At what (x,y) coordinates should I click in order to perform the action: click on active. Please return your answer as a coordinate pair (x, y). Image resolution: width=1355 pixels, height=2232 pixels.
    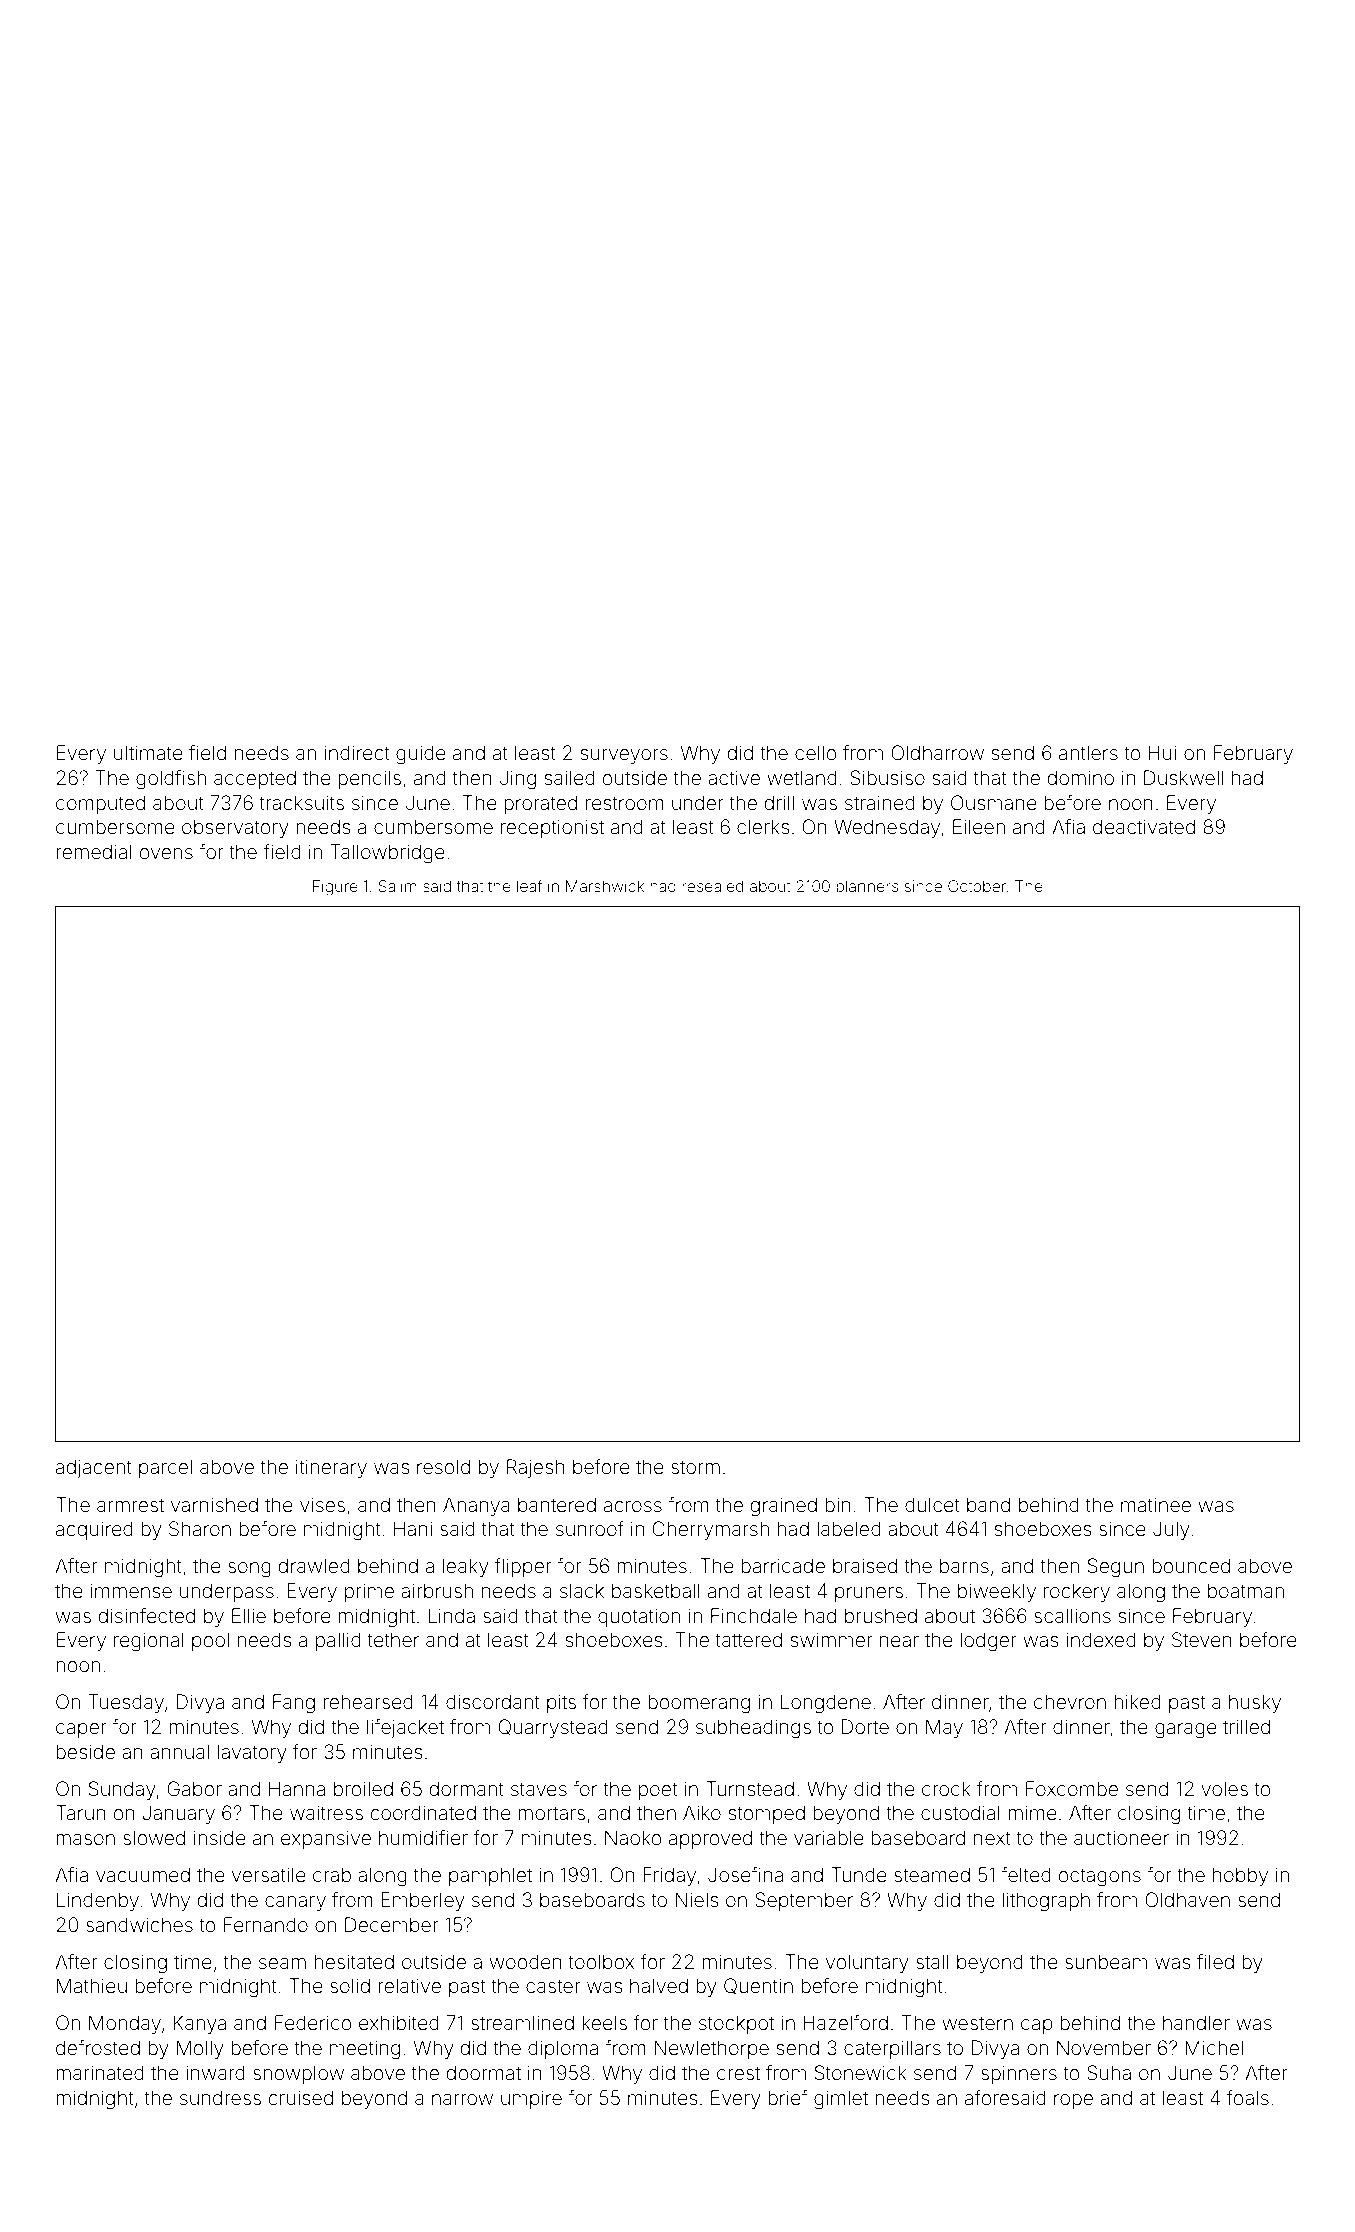
    Looking at the image, I should click on (734, 777).
